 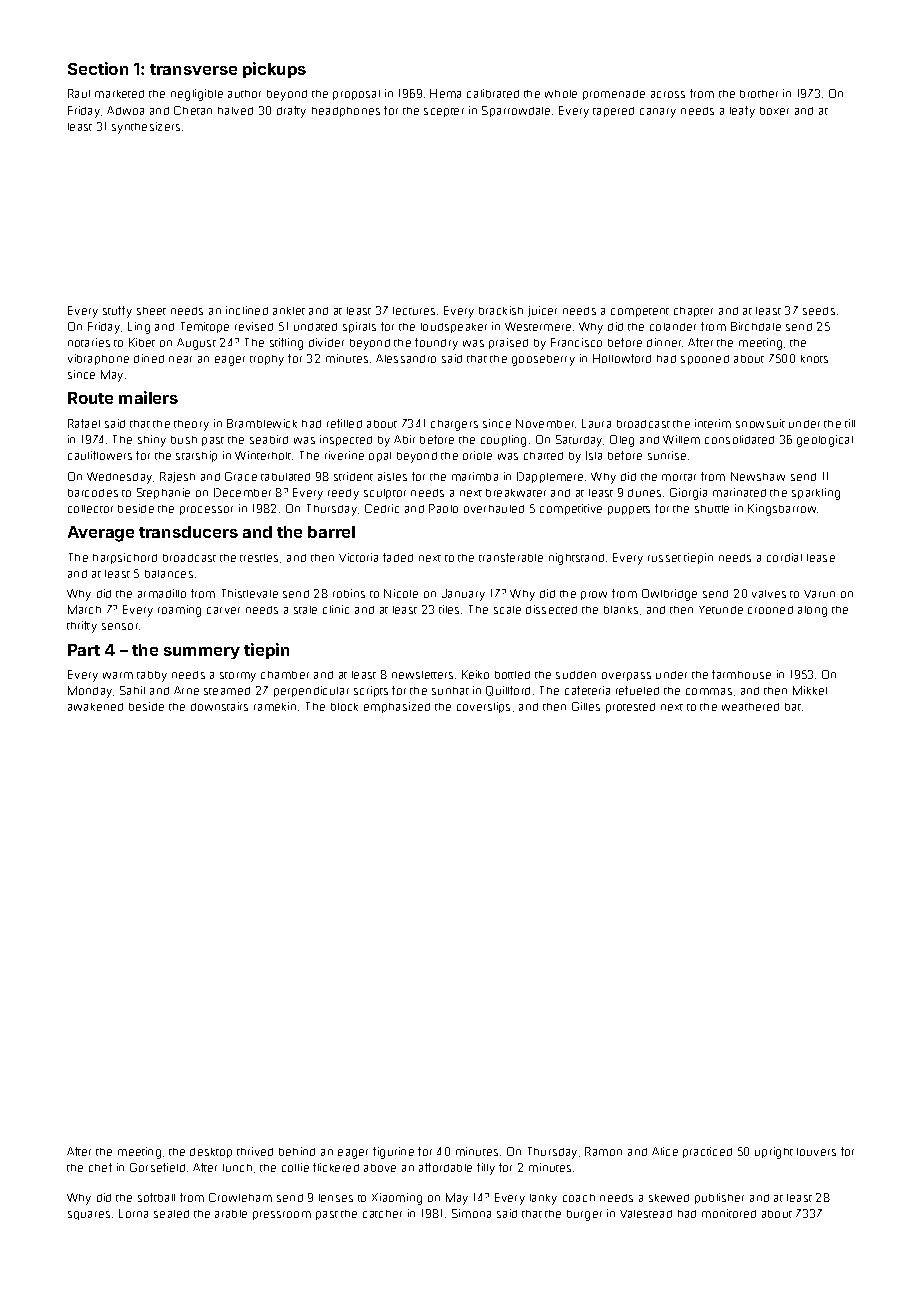 What do you see at coordinates (759, 94) in the image?
I see `brother` at bounding box center [759, 94].
